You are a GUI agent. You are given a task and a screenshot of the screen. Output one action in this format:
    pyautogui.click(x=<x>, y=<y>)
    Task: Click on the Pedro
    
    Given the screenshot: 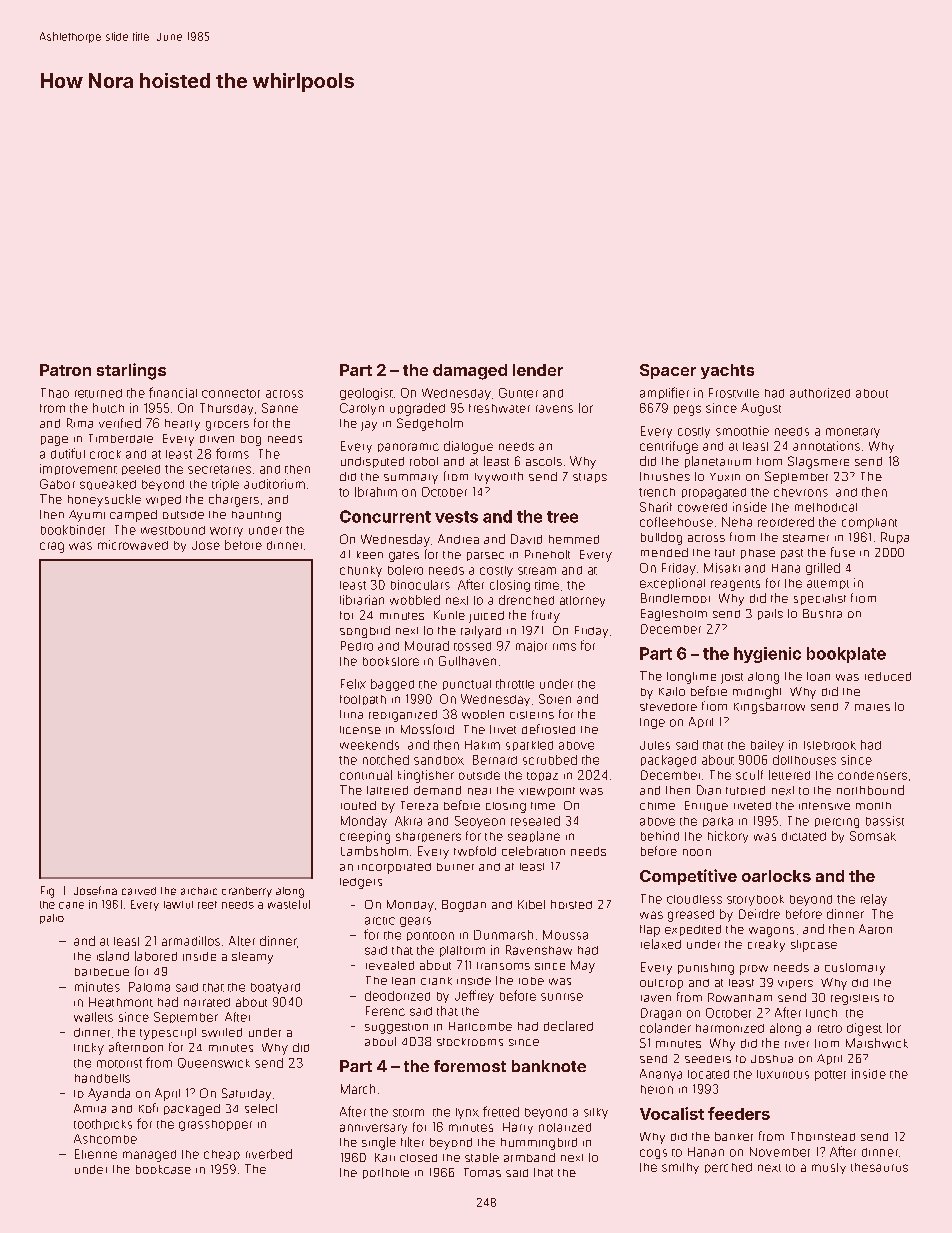 What is the action you would take?
    pyautogui.click(x=357, y=646)
